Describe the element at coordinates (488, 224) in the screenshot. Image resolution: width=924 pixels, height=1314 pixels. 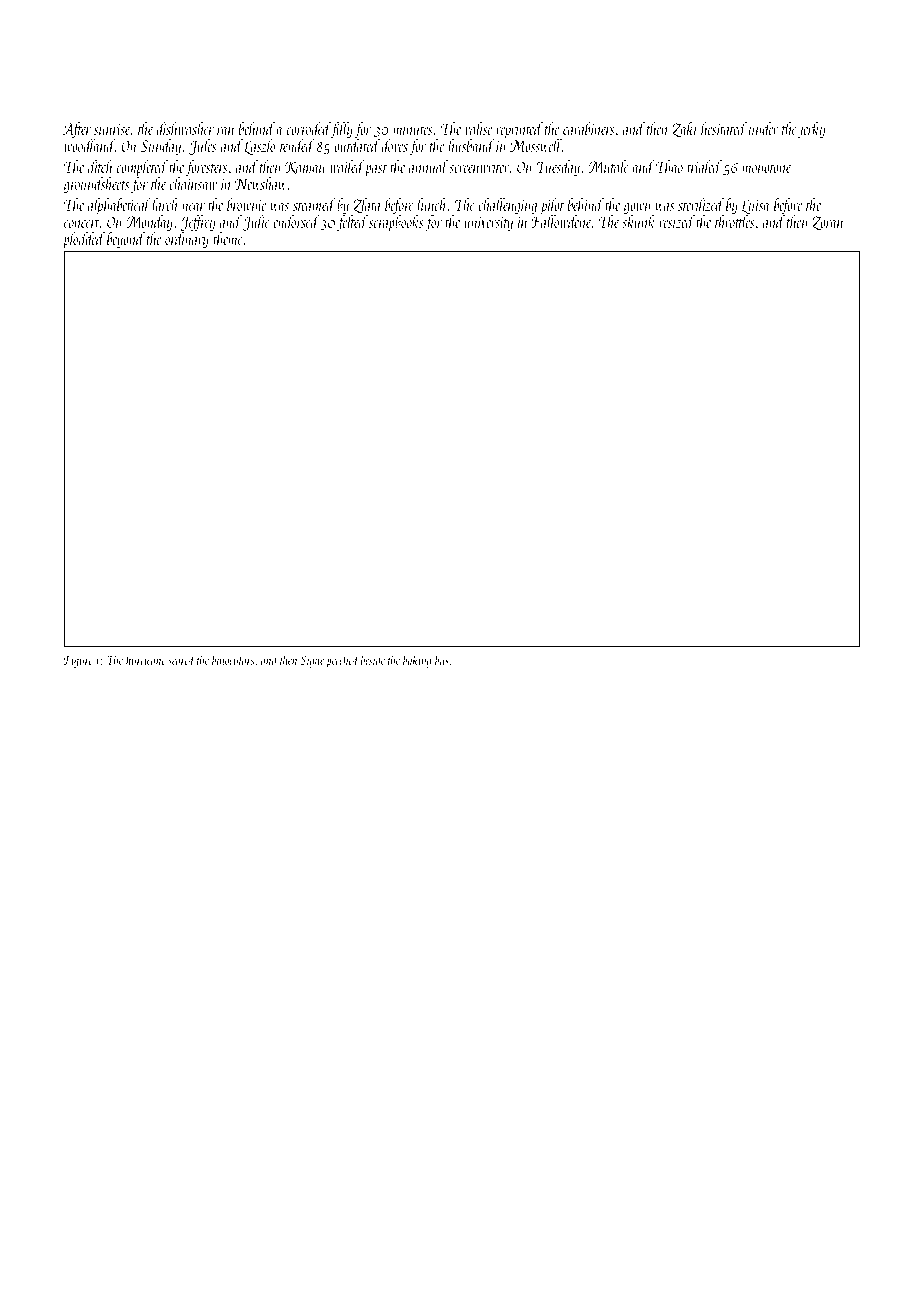
I see `university` at that location.
